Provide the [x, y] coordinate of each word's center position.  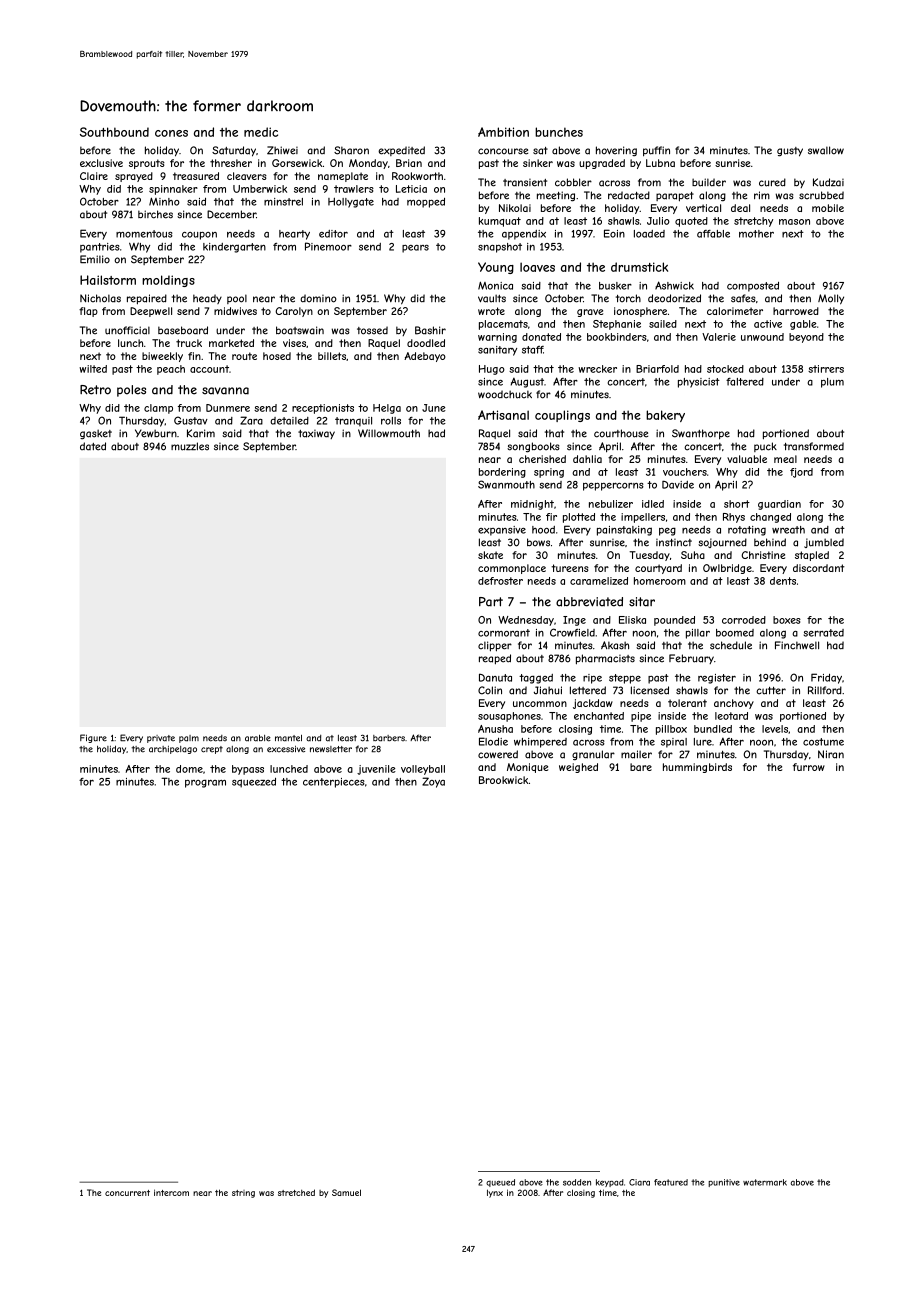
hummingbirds [697, 768]
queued [500, 1183]
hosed [277, 356]
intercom [171, 1192]
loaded [649, 234]
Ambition [503, 132]
